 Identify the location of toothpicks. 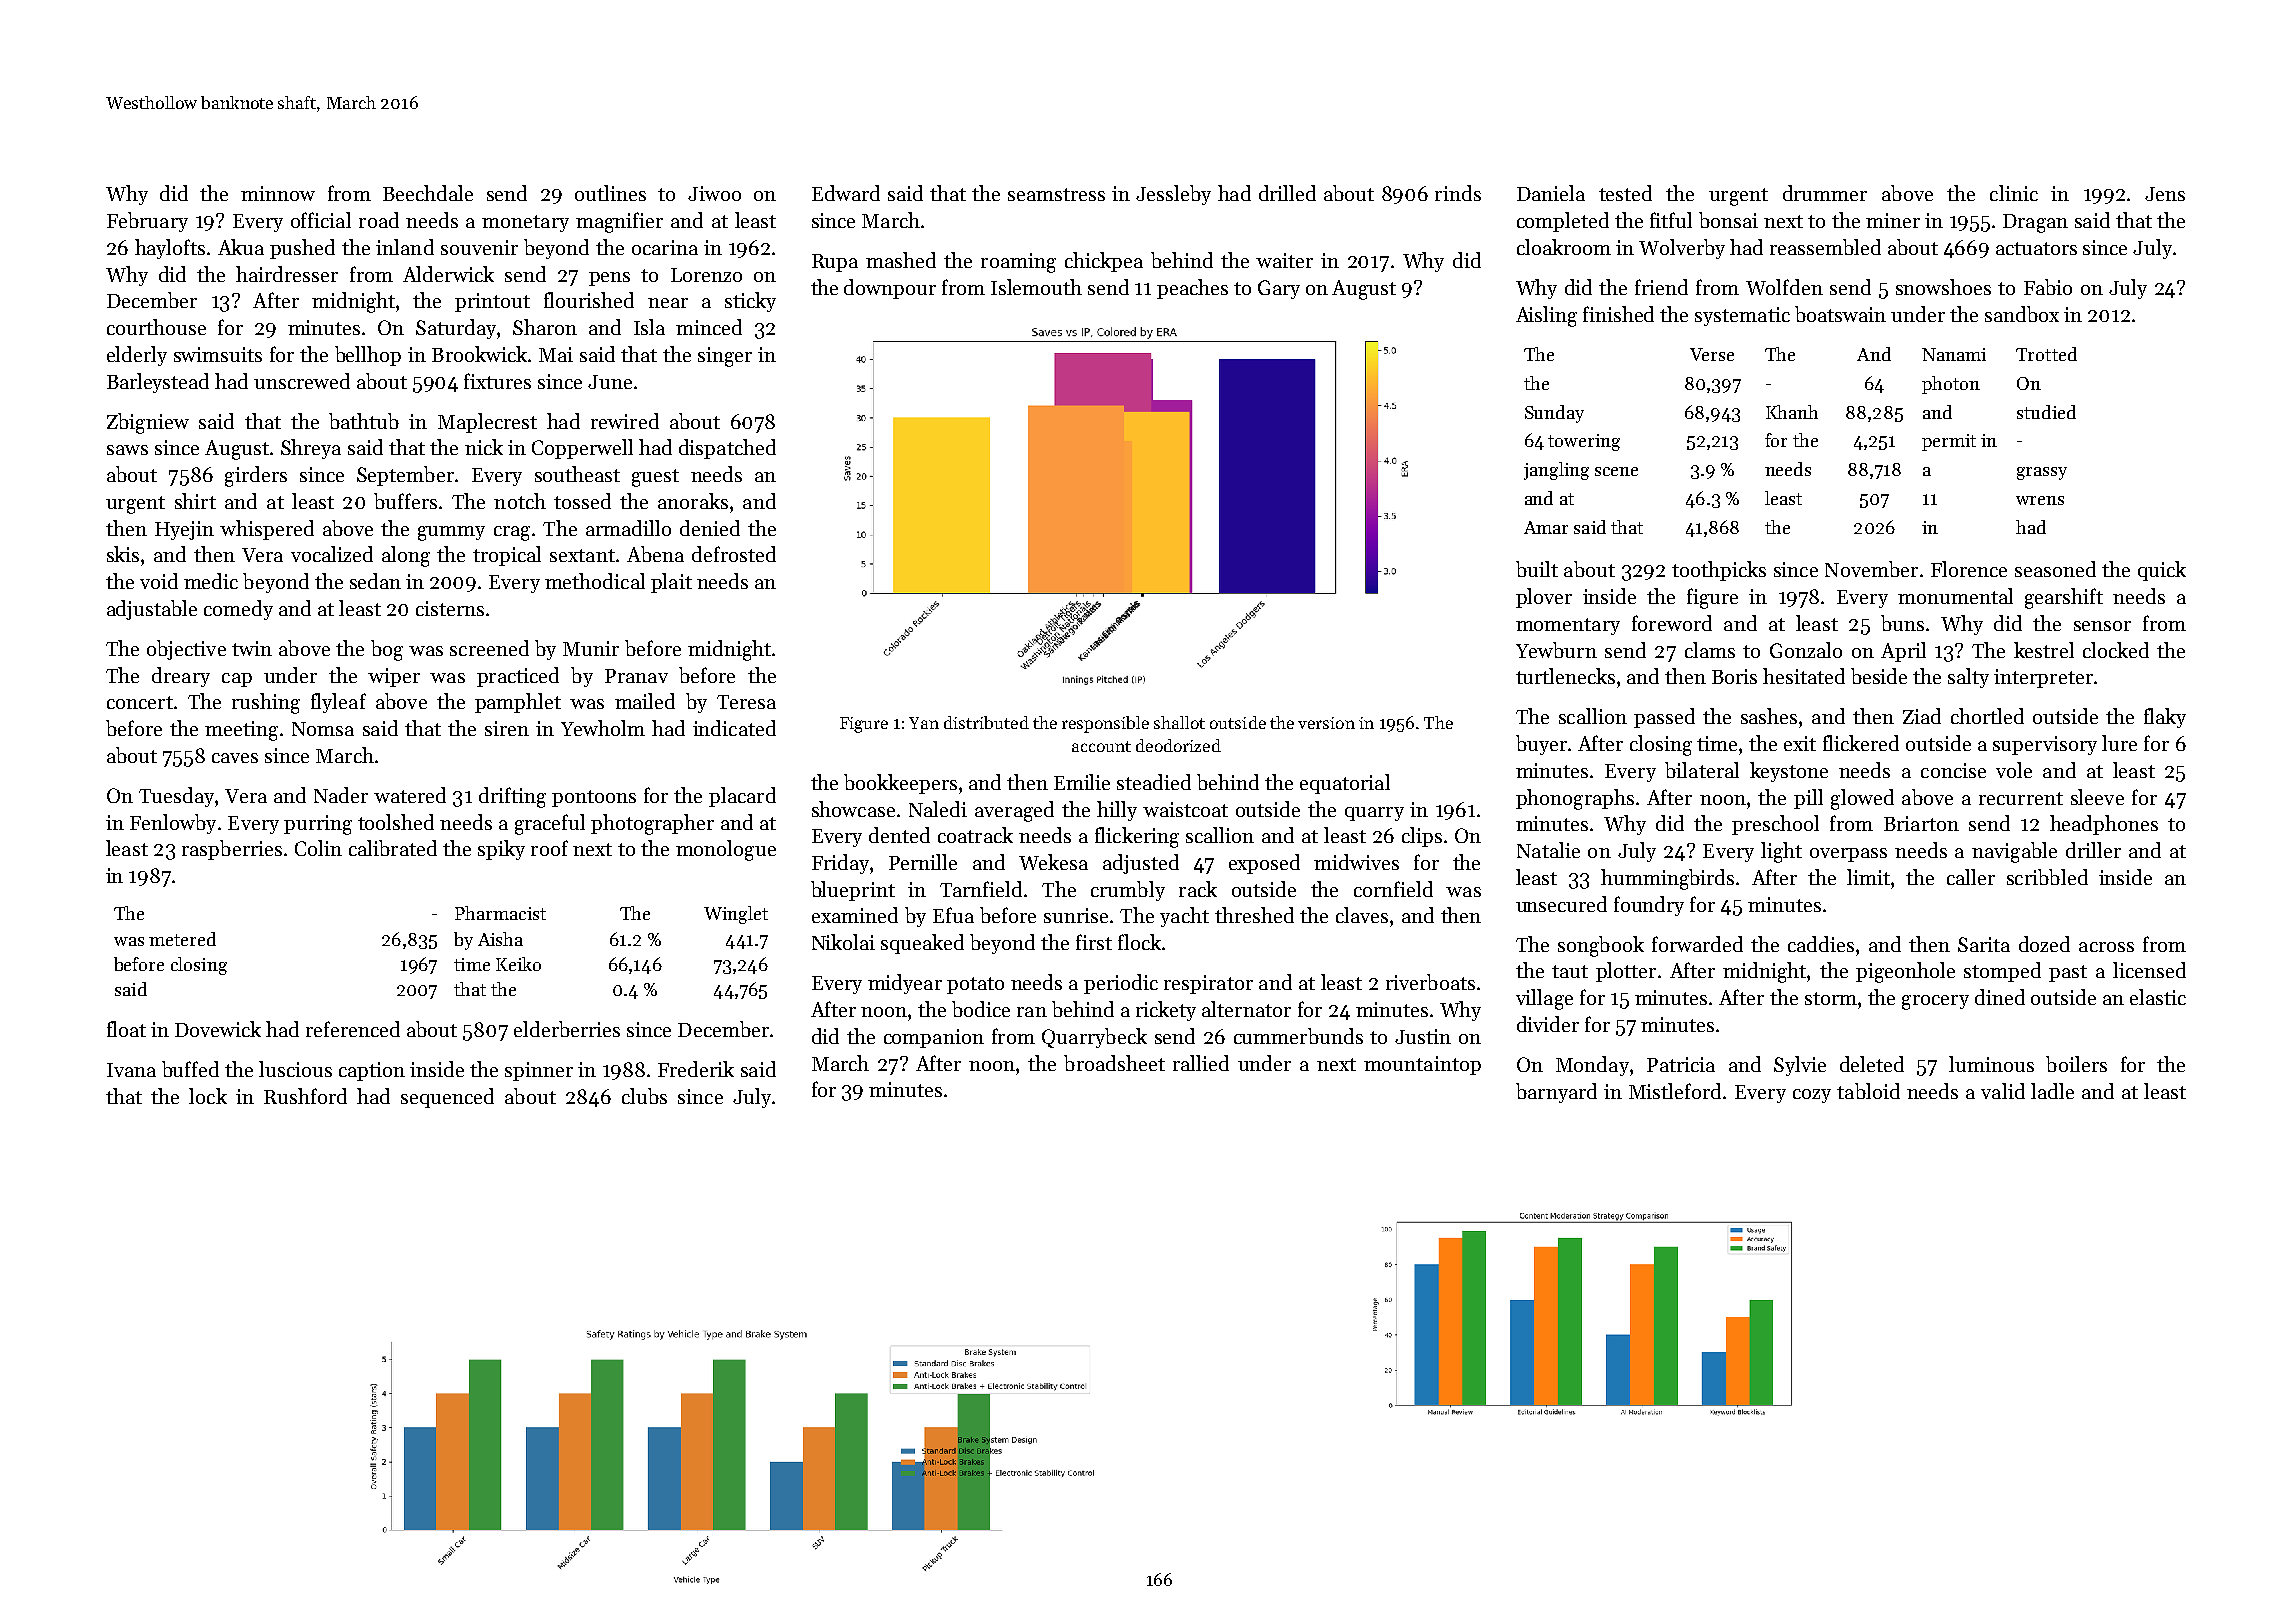
(1719, 571).
